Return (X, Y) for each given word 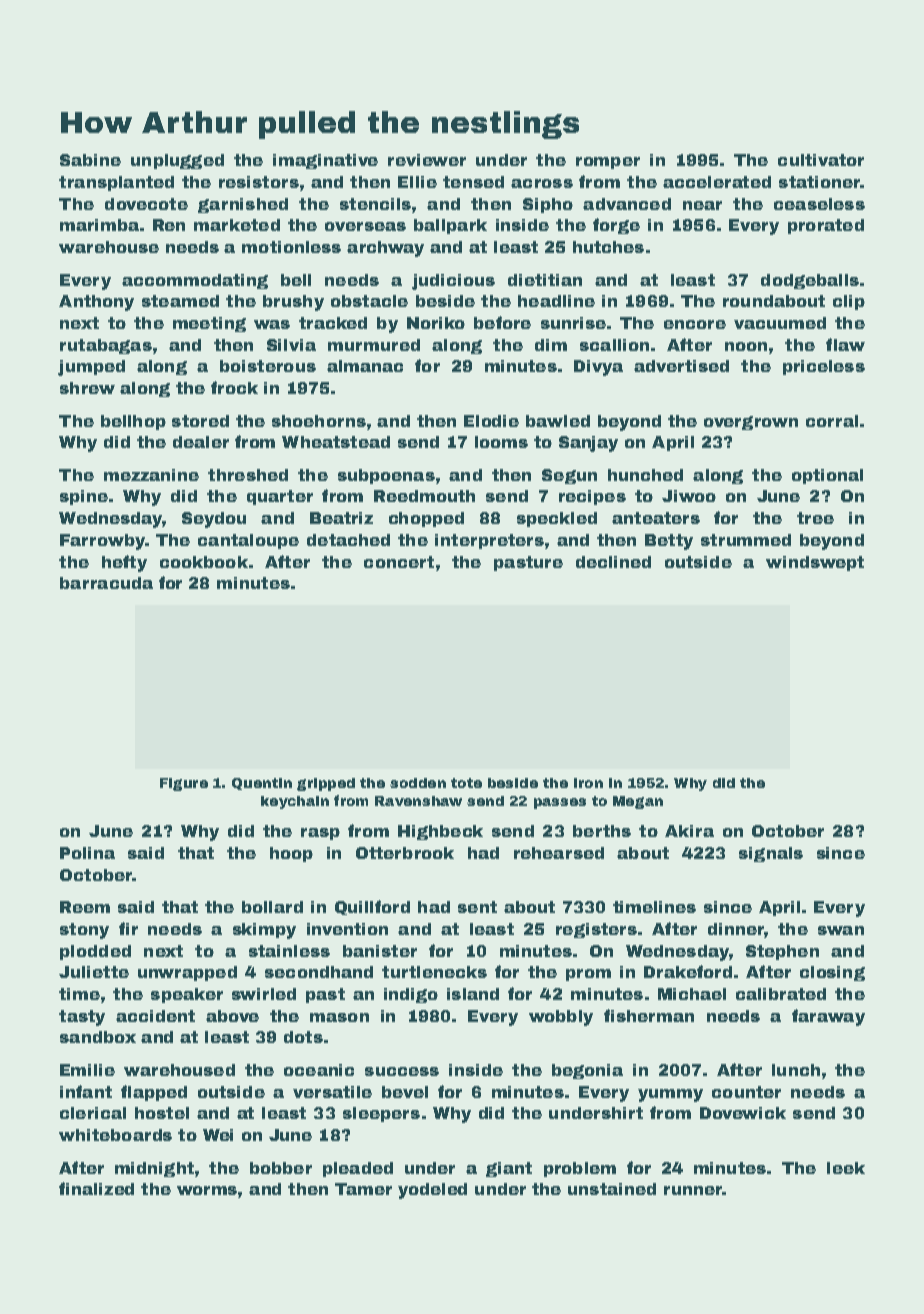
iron (588, 783)
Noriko (436, 323)
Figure (184, 784)
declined (613, 562)
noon (746, 346)
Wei (218, 1135)
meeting (209, 324)
